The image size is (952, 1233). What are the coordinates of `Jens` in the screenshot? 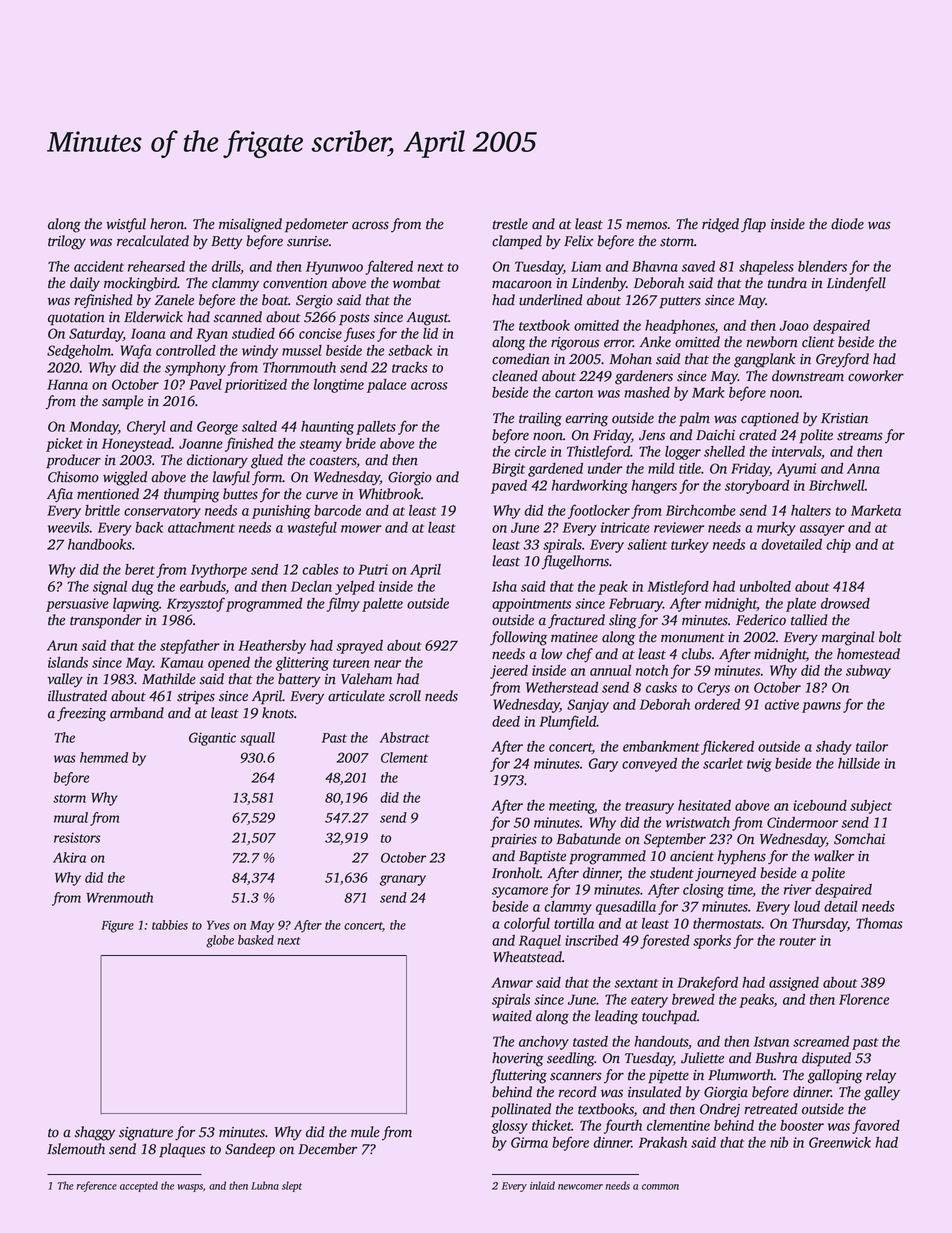 It's located at (652, 435).
